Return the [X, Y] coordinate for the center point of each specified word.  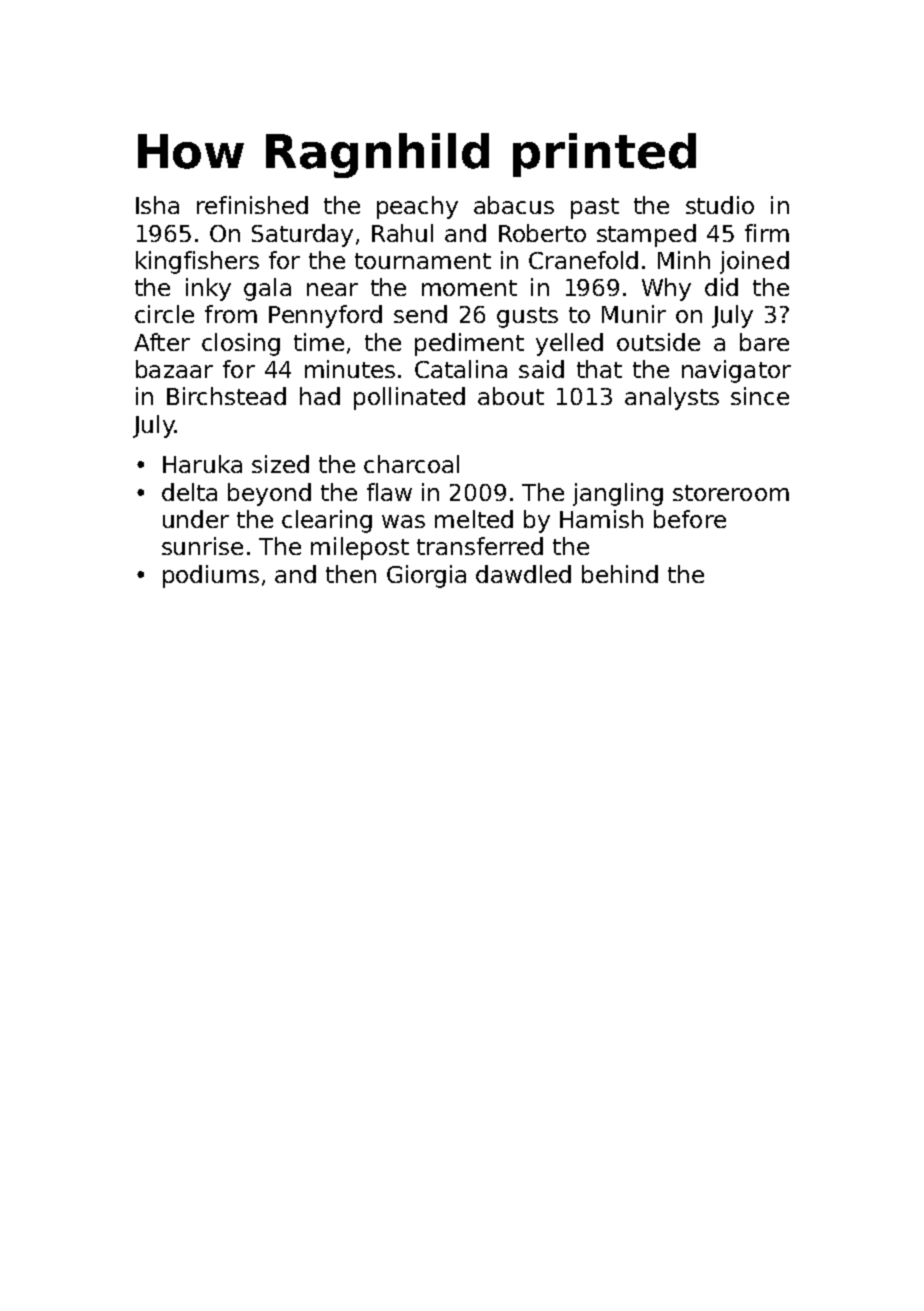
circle [164, 314]
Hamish [601, 519]
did [721, 287]
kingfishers [197, 262]
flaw [389, 492]
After [162, 342]
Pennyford [325, 316]
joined [754, 262]
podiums [211, 576]
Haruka [202, 464]
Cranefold [583, 260]
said [541, 369]
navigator [736, 371]
